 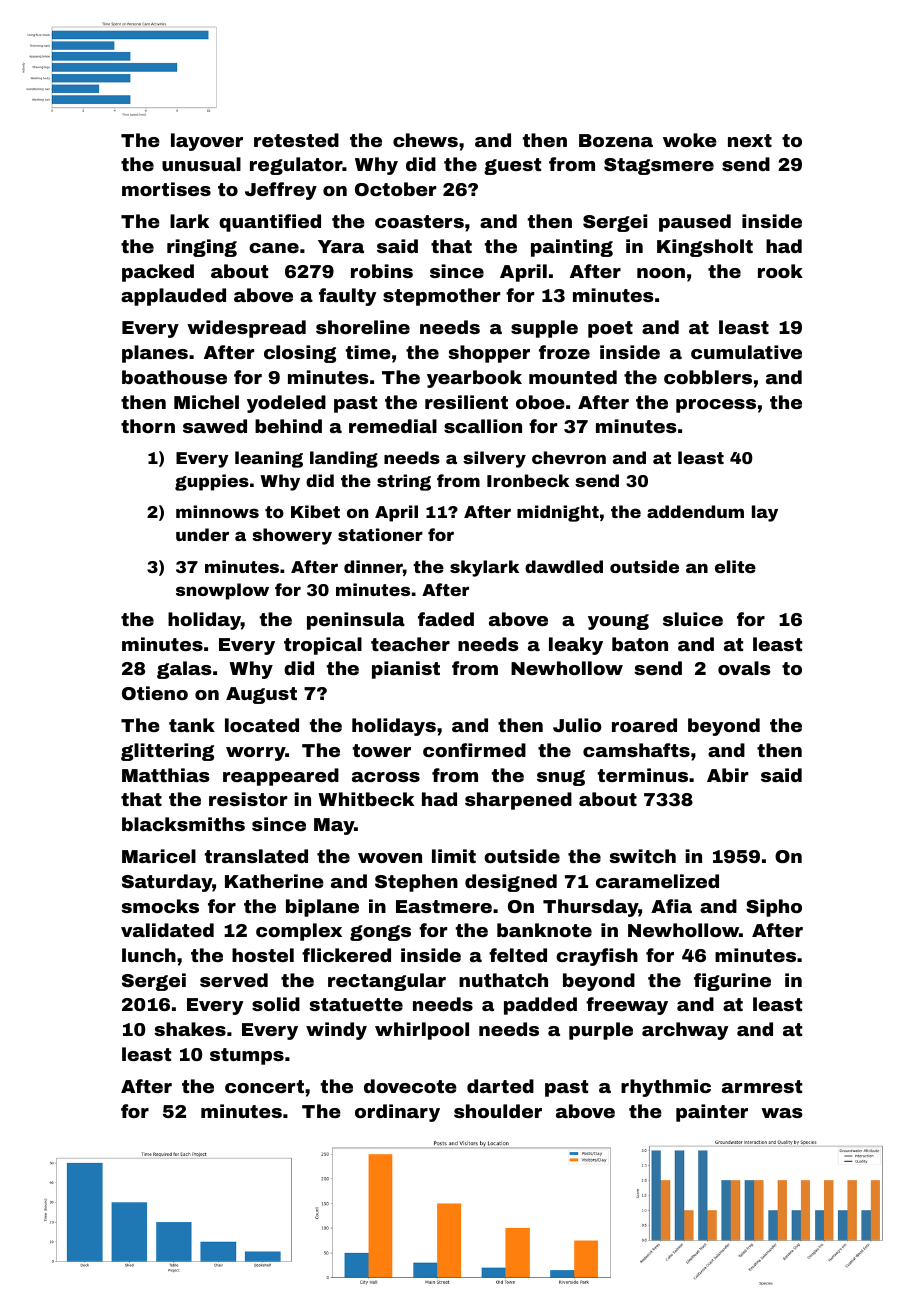 What do you see at coordinates (380, 534) in the page?
I see `stationer` at bounding box center [380, 534].
